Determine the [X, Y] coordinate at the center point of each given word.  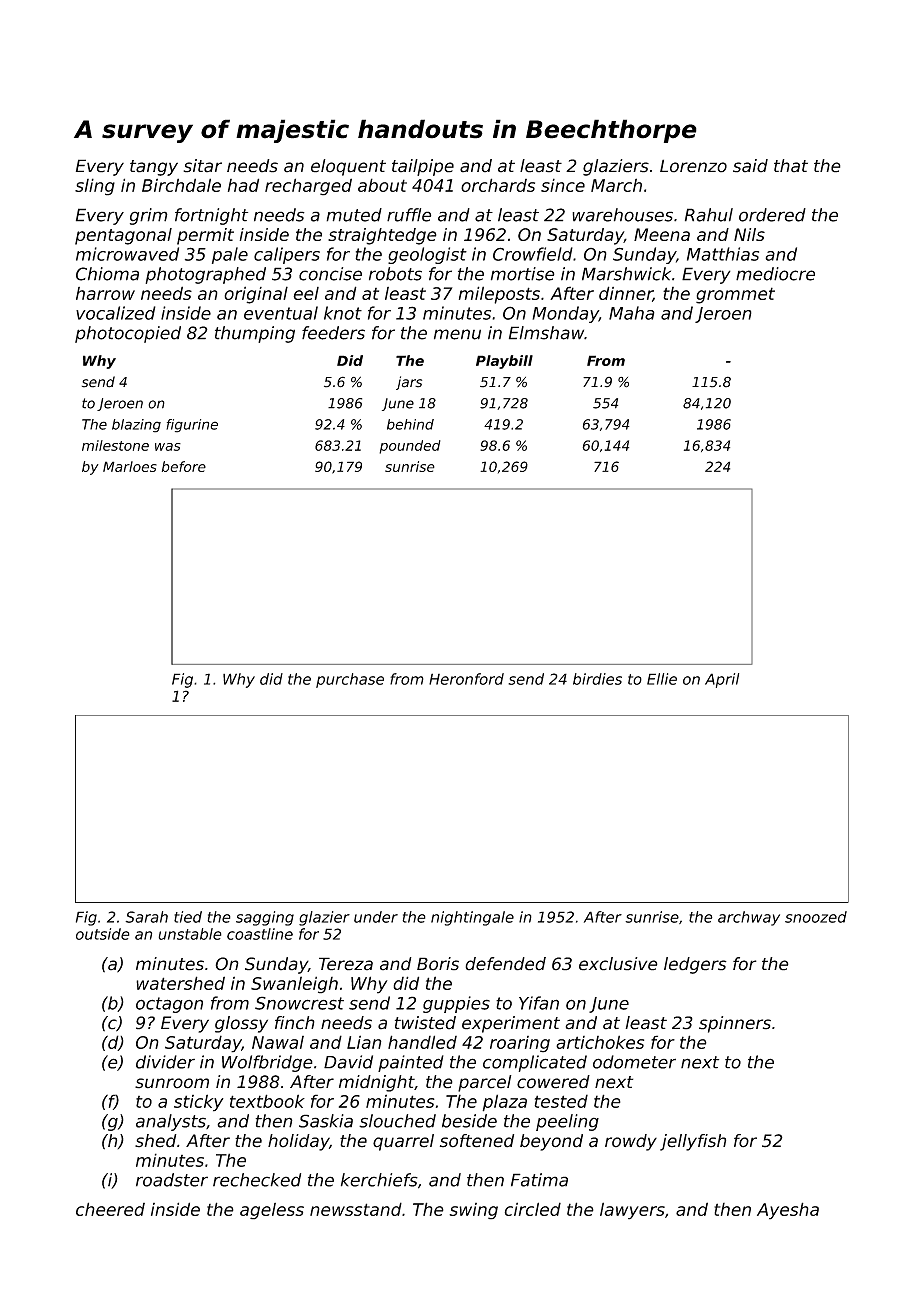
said [750, 166]
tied [188, 917]
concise [330, 274]
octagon [169, 1005]
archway [749, 918]
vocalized [116, 313]
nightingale [472, 918]
